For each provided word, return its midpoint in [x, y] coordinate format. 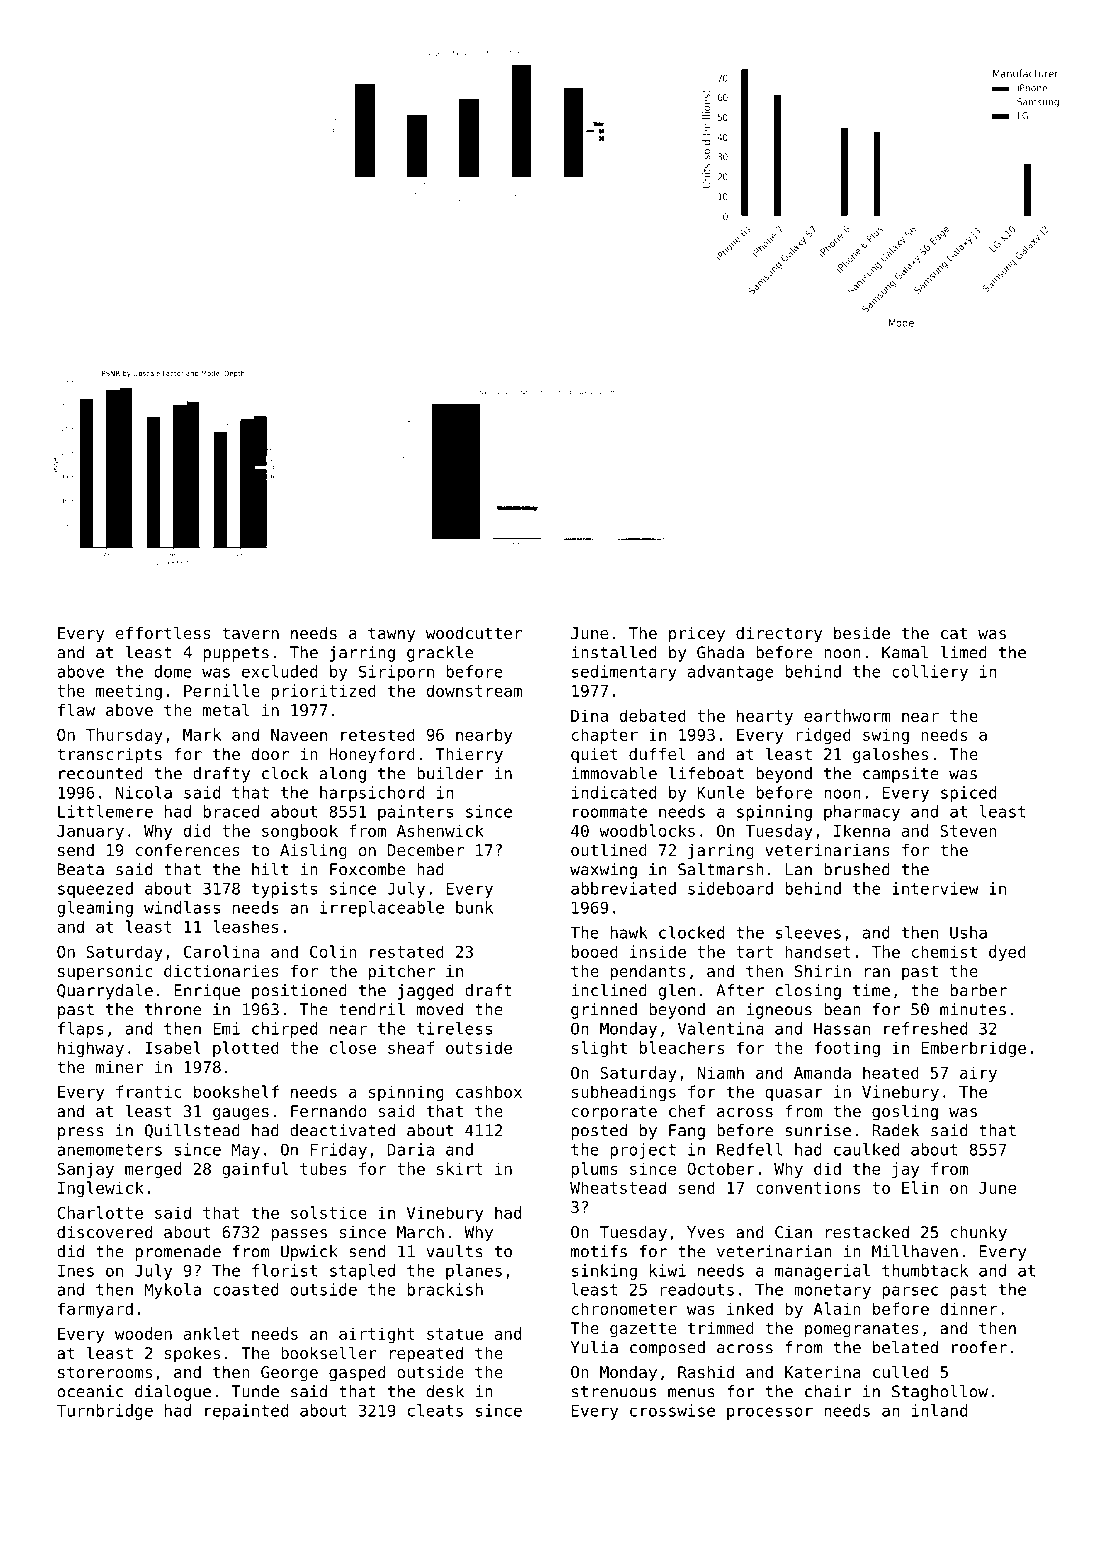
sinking [604, 1272]
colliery [930, 673]
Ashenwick [440, 830]
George [289, 1374]
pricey [697, 635]
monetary [832, 1291]
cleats [435, 1410]
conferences [188, 849]
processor [770, 1413]
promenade [178, 1253]
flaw [76, 709]
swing [886, 736]
